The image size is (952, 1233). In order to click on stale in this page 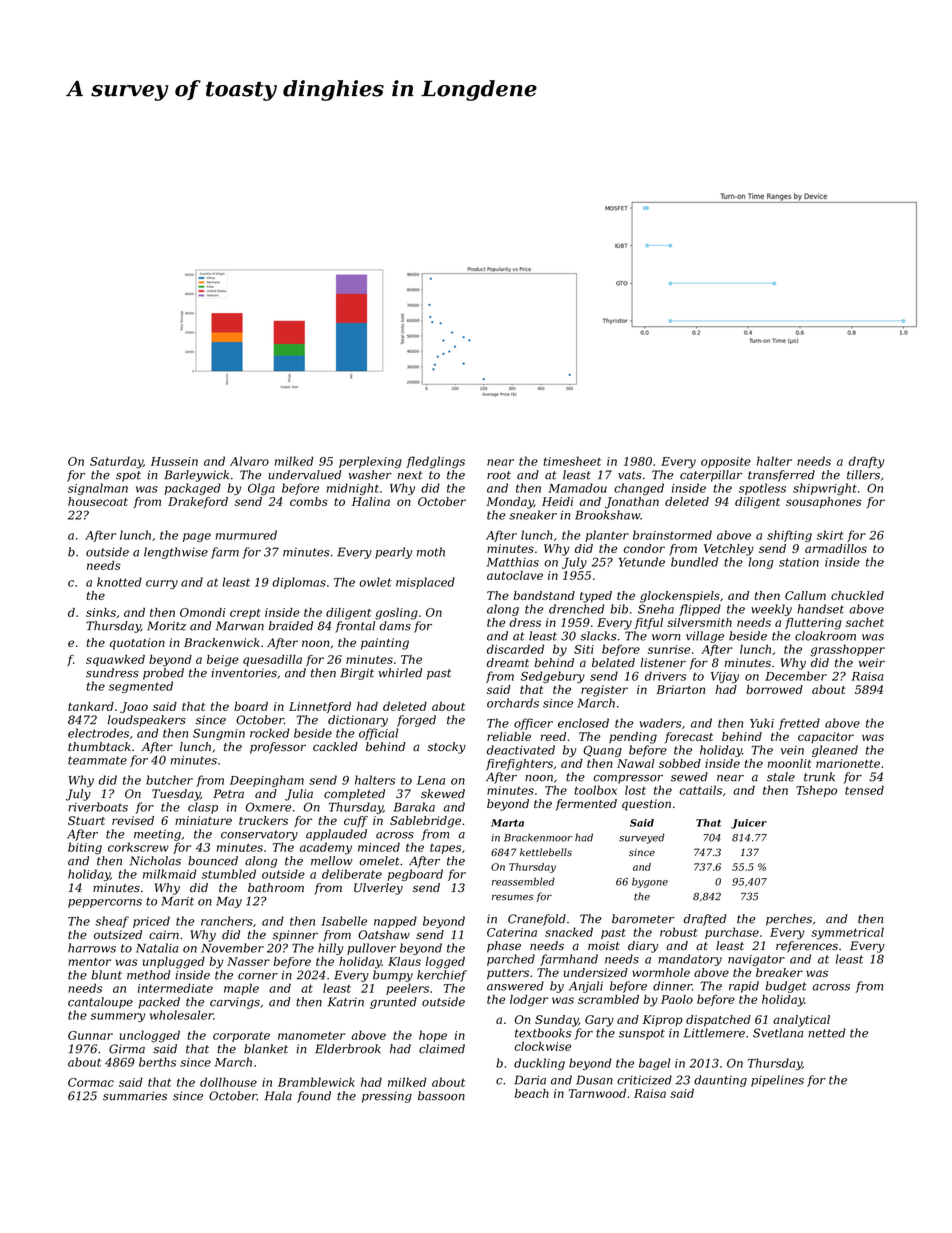, I will do `click(781, 777)`.
